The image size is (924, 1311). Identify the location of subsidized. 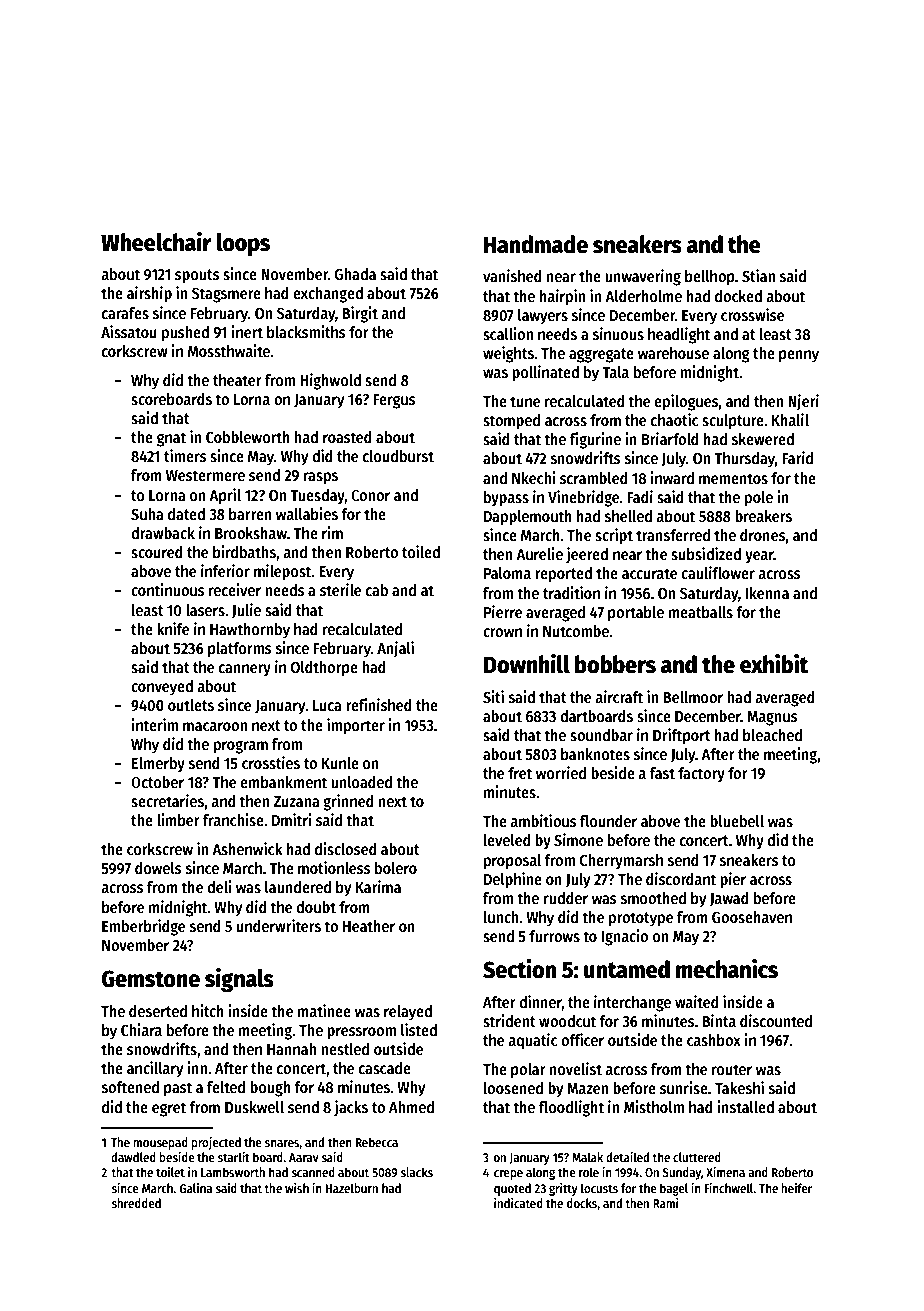
(706, 553).
